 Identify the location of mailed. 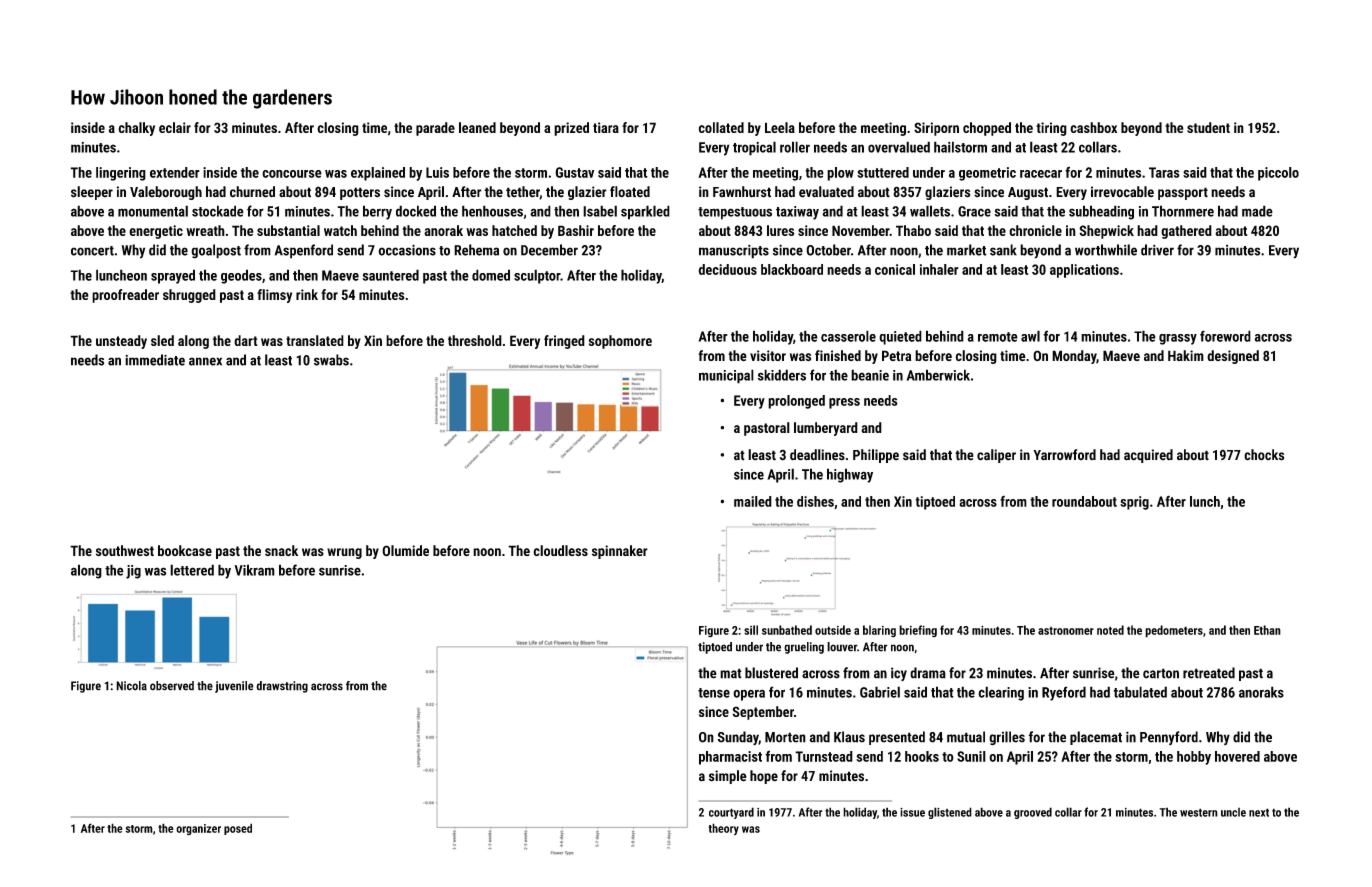
(753, 501).
